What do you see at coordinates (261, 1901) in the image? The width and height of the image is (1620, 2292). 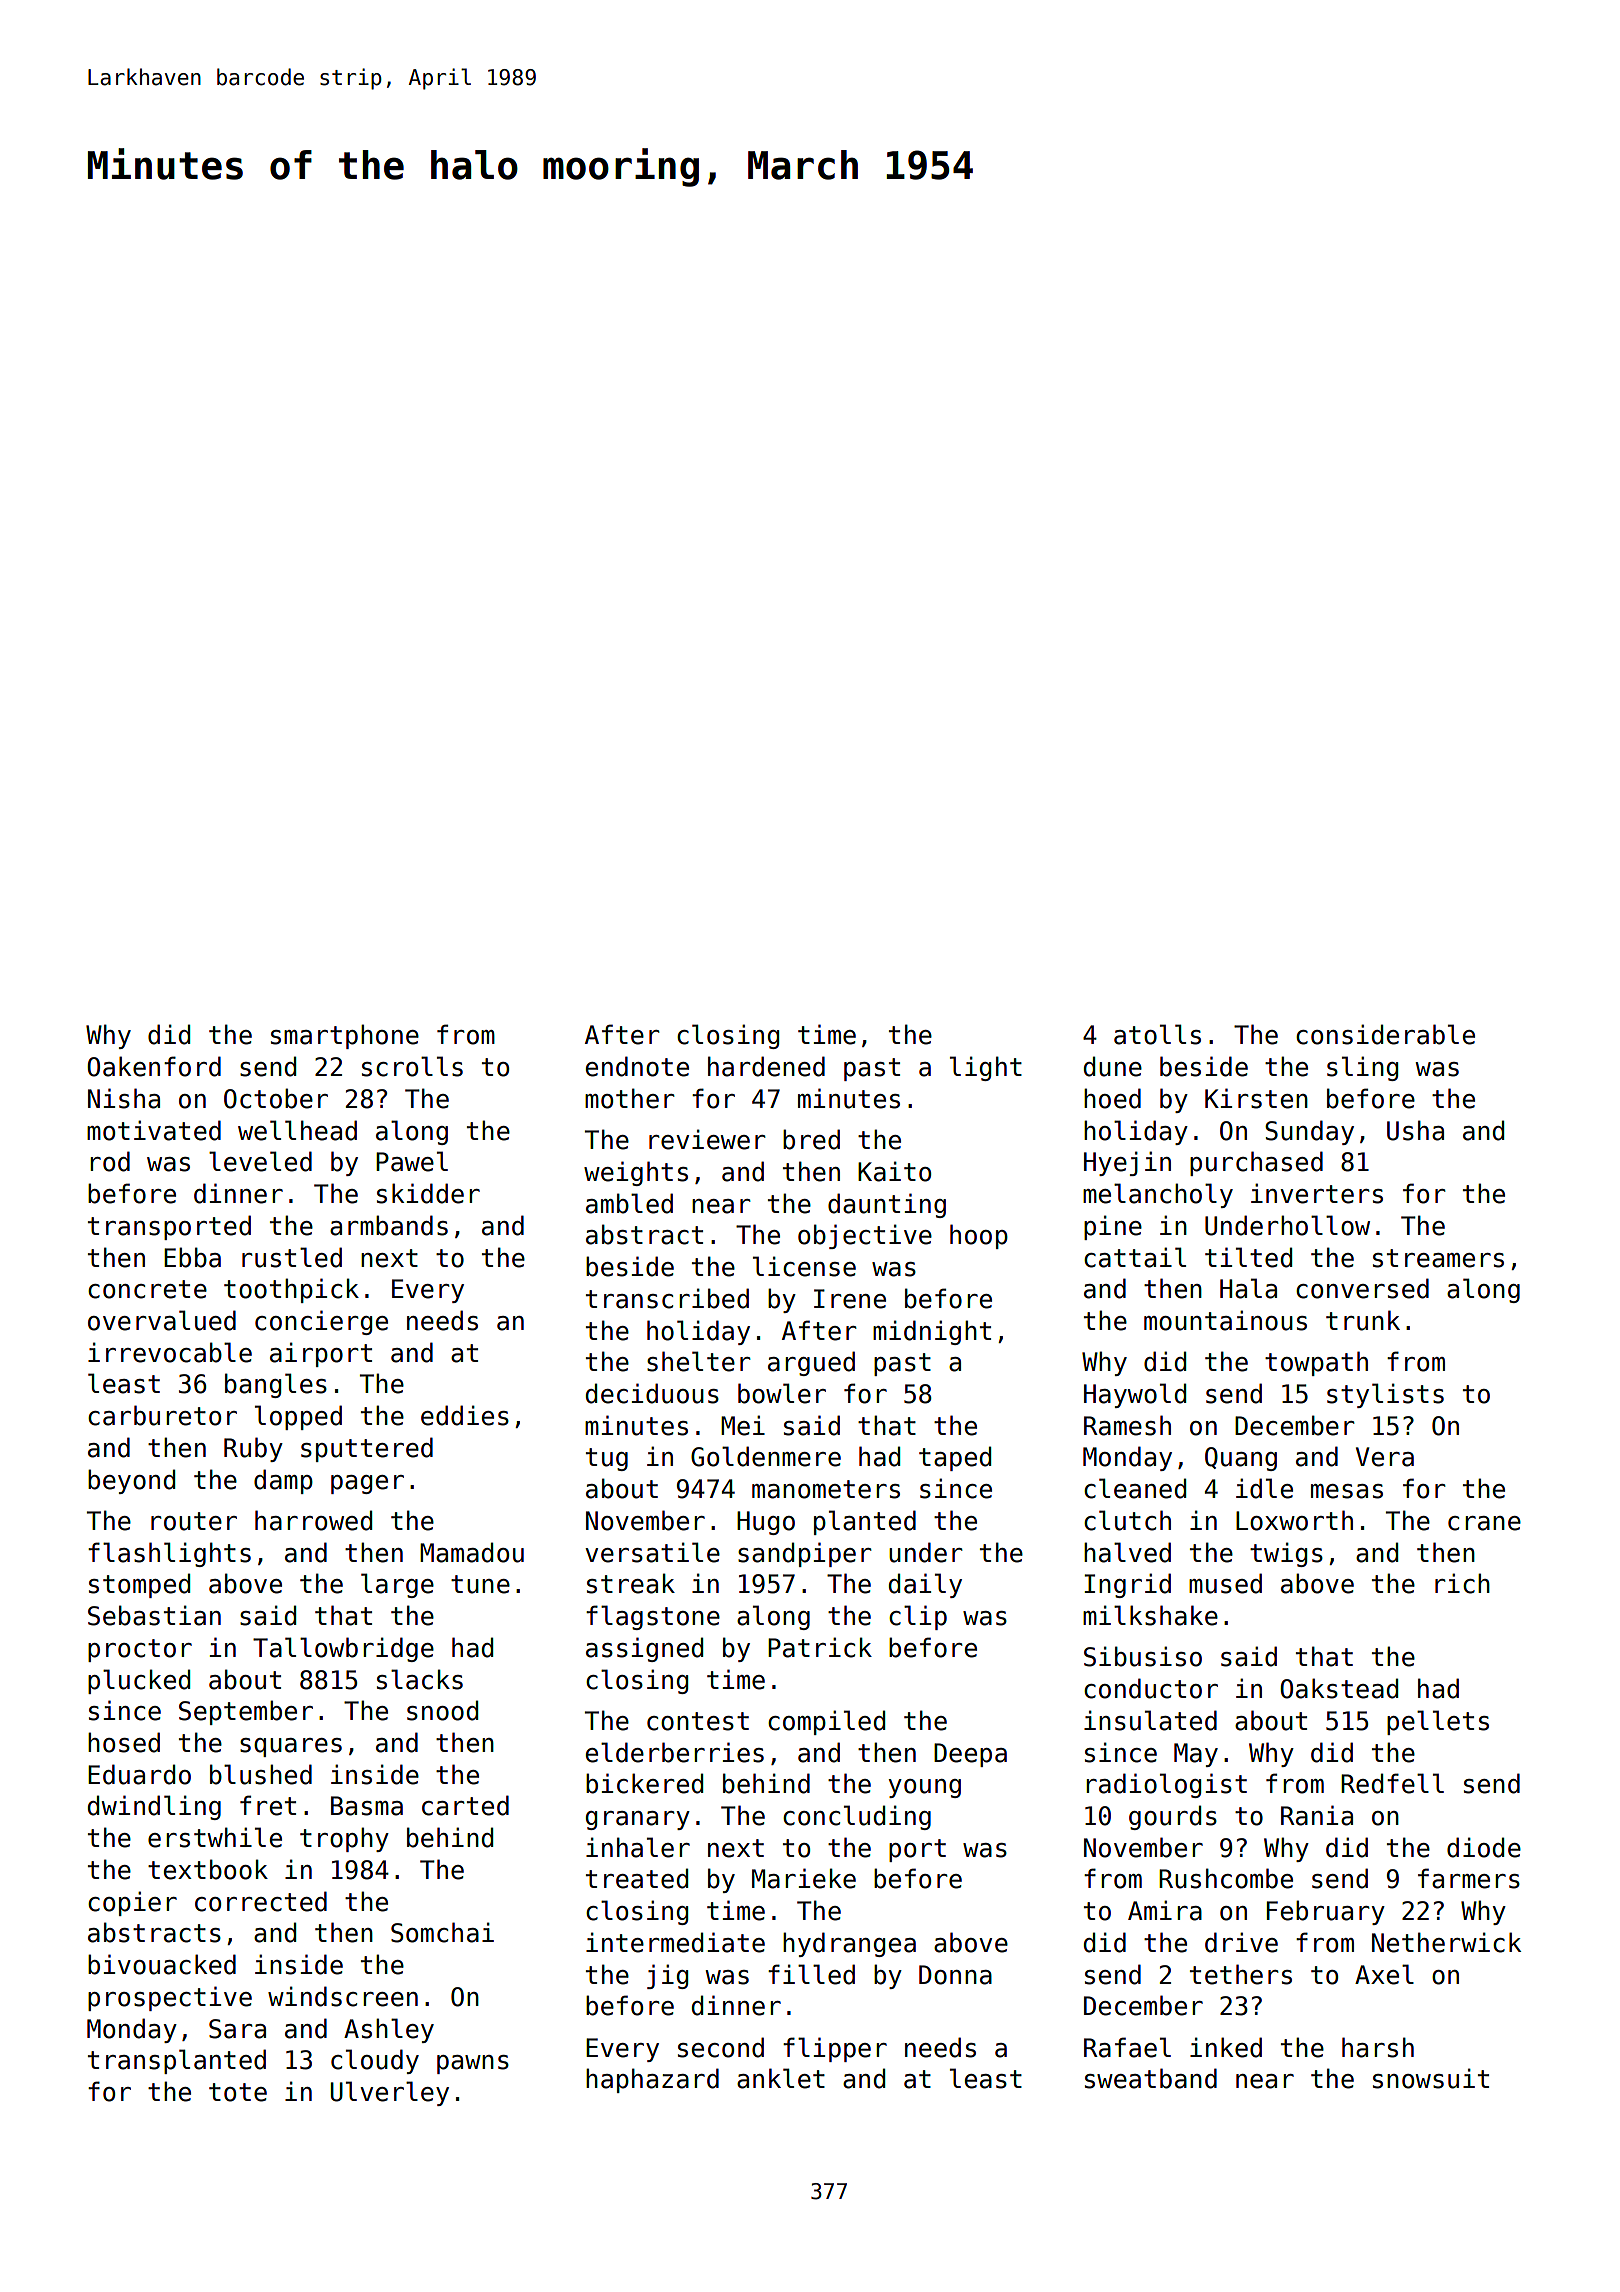 I see `corrected` at bounding box center [261, 1901].
